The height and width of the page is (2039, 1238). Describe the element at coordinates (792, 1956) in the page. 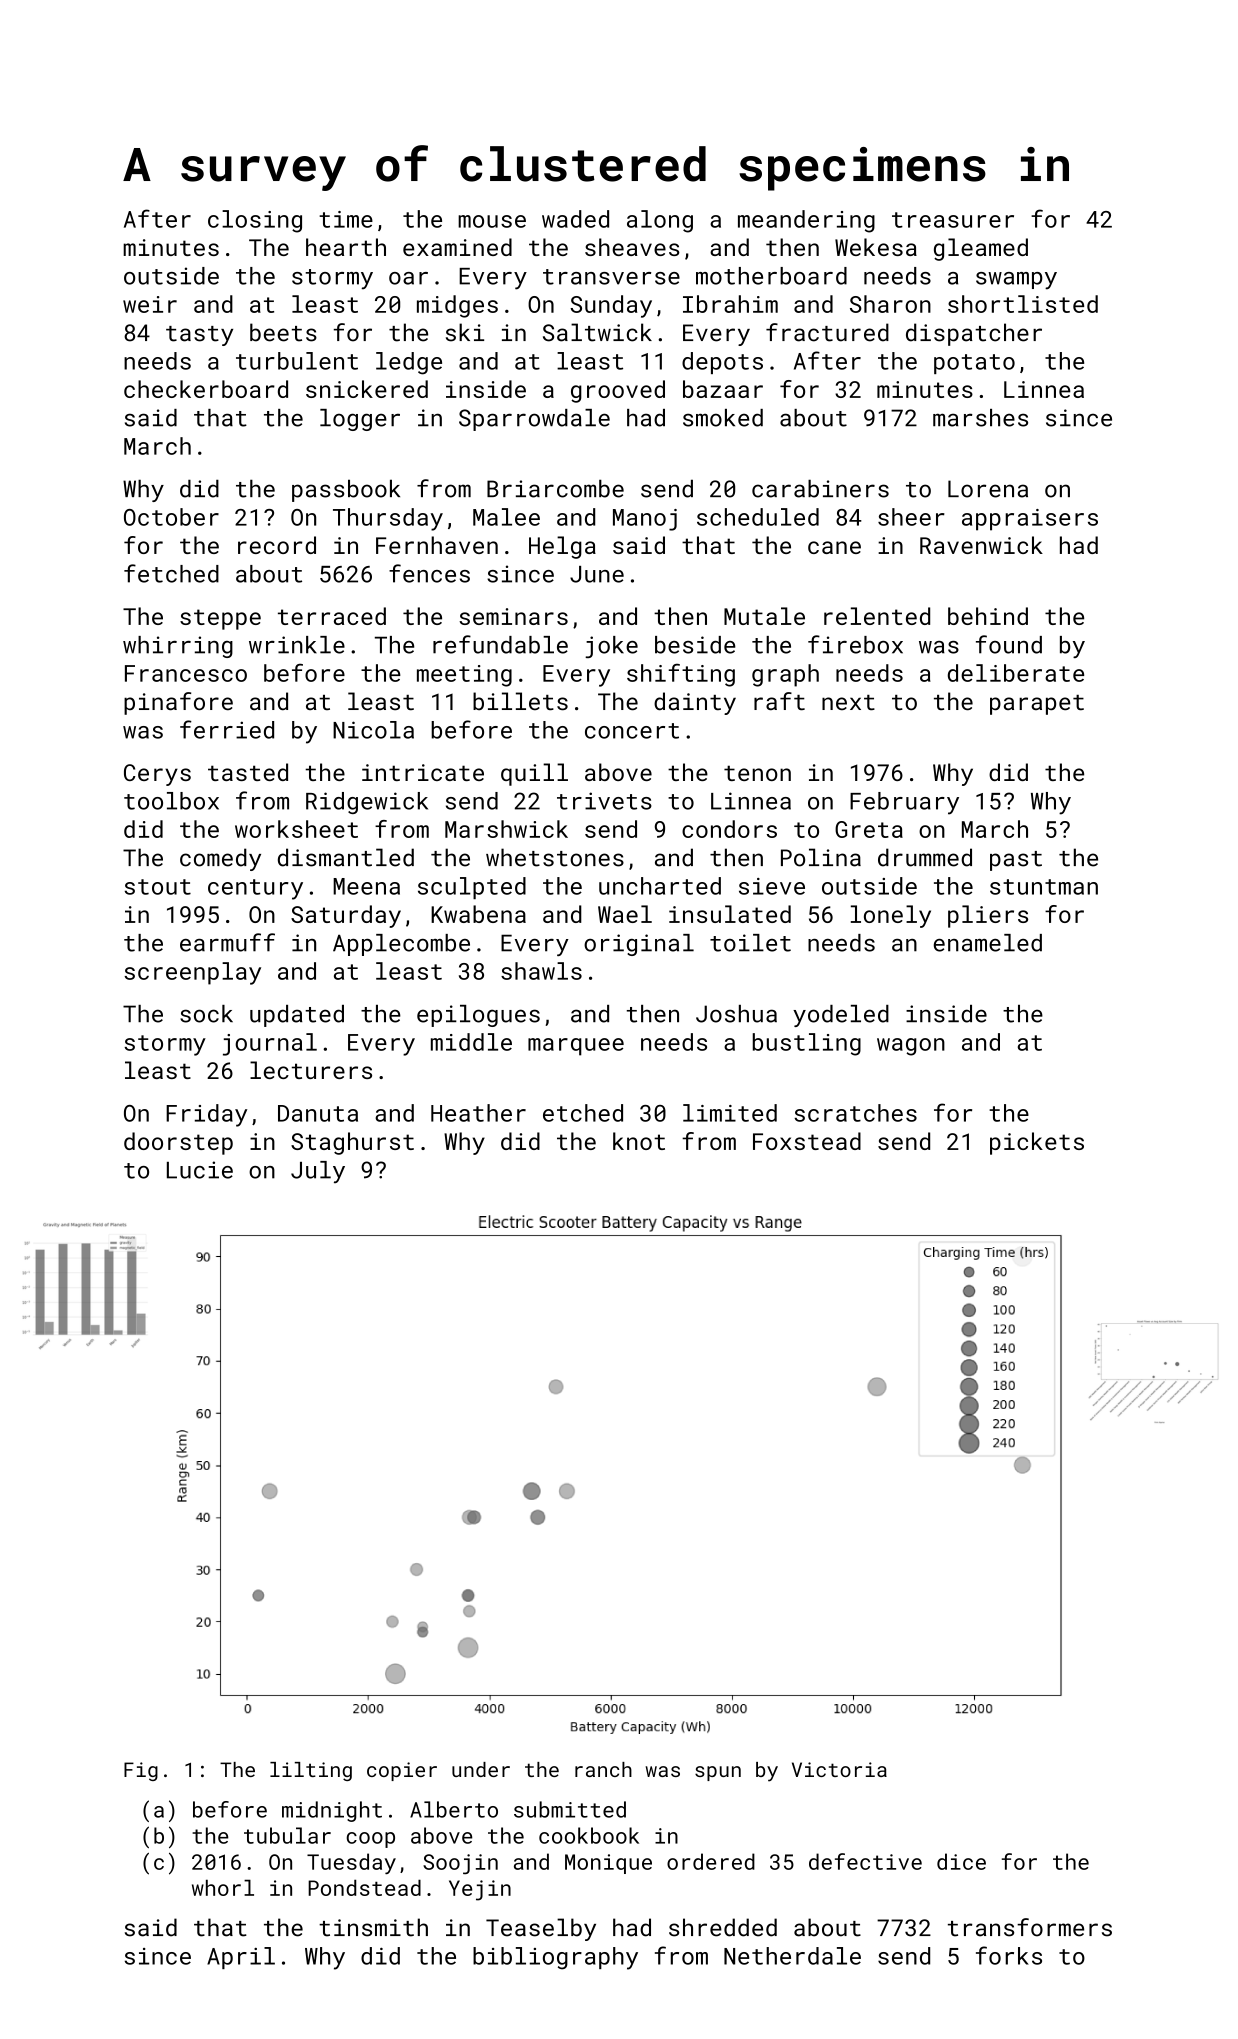

I see `Netherdale` at that location.
